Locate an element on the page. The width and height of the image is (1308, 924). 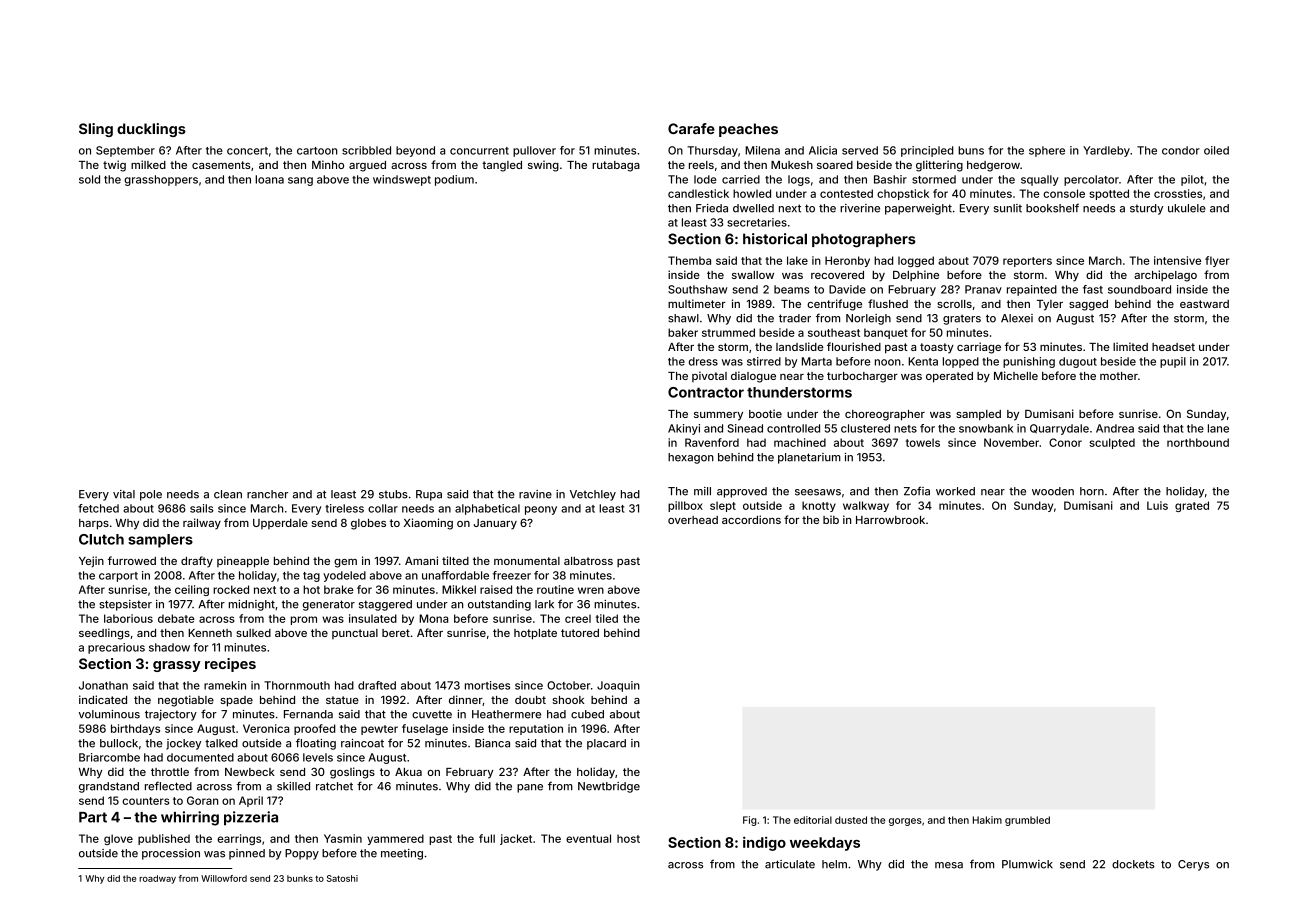
ducklings is located at coordinates (151, 130).
